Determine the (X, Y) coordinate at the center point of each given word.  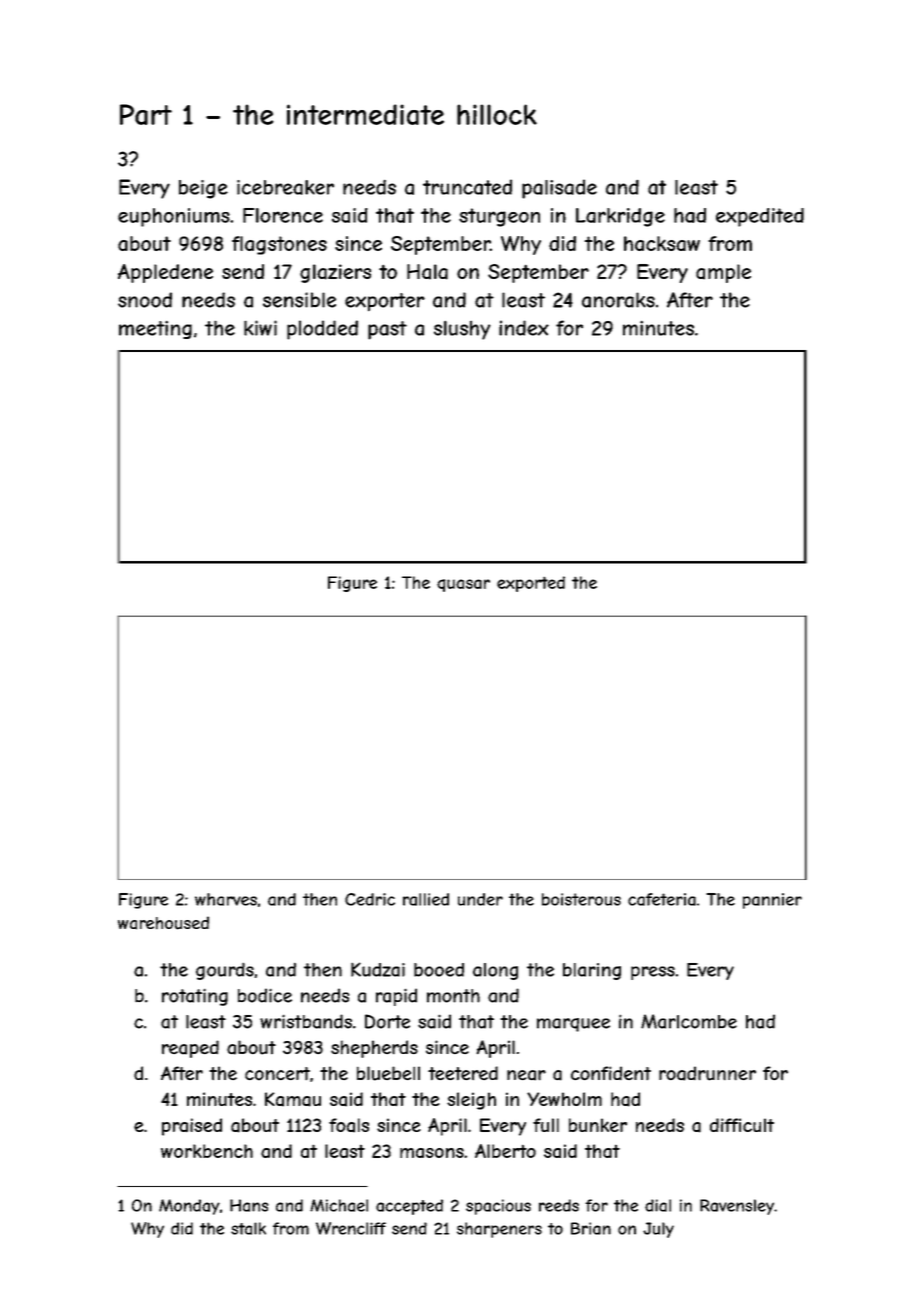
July (658, 1230)
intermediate (365, 114)
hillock (497, 114)
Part (146, 114)
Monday (189, 1207)
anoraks (618, 300)
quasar (463, 585)
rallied (426, 899)
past (387, 330)
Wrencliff (351, 1228)
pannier (772, 901)
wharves (226, 899)
